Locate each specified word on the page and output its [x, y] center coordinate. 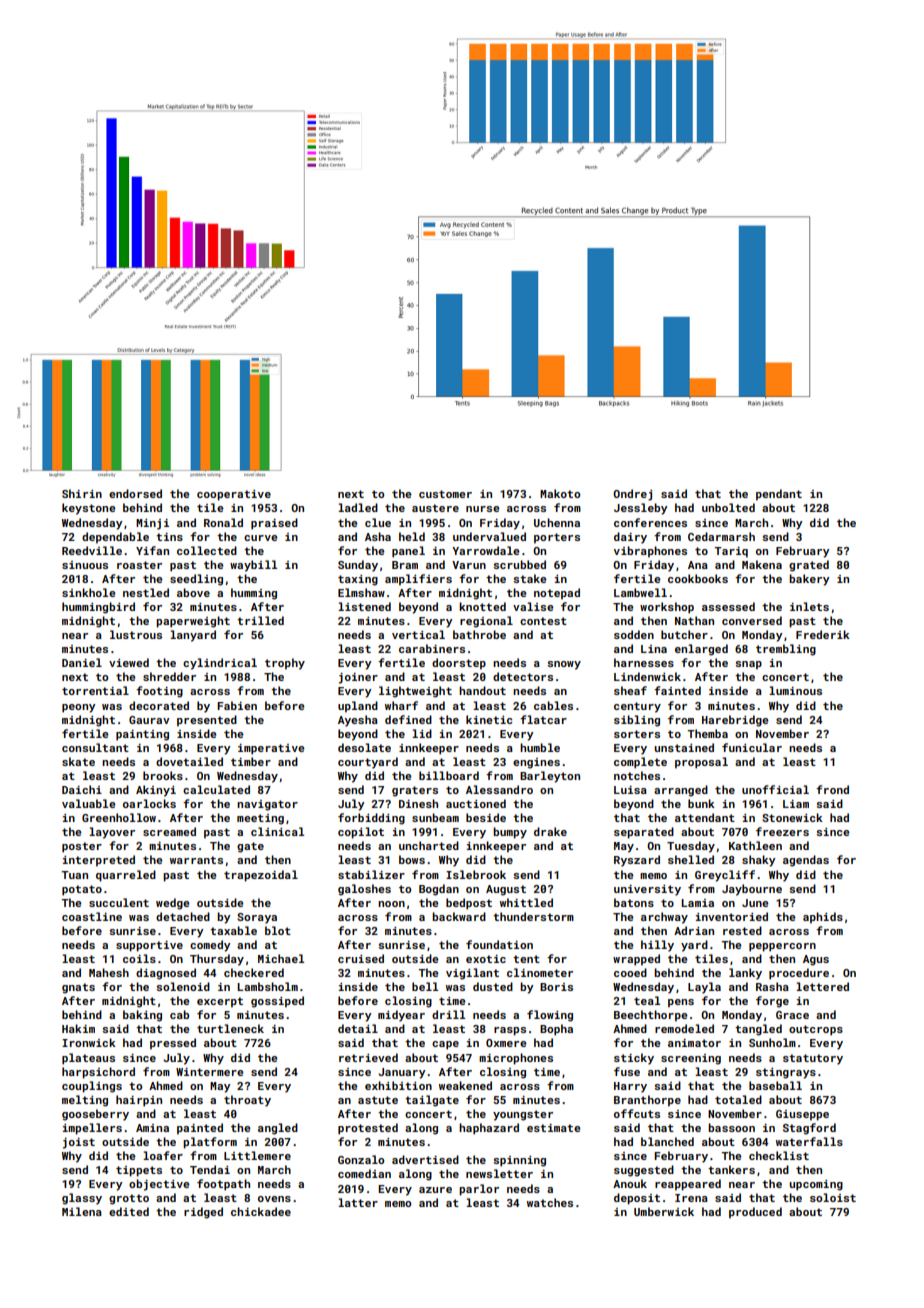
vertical [418, 634]
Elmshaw [361, 592]
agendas [806, 861]
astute [378, 1100]
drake [550, 831]
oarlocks [149, 803]
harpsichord [98, 1073]
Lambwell [640, 592]
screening [691, 1059]
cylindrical [220, 664]
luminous [795, 690]
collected [207, 550]
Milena [82, 1211]
